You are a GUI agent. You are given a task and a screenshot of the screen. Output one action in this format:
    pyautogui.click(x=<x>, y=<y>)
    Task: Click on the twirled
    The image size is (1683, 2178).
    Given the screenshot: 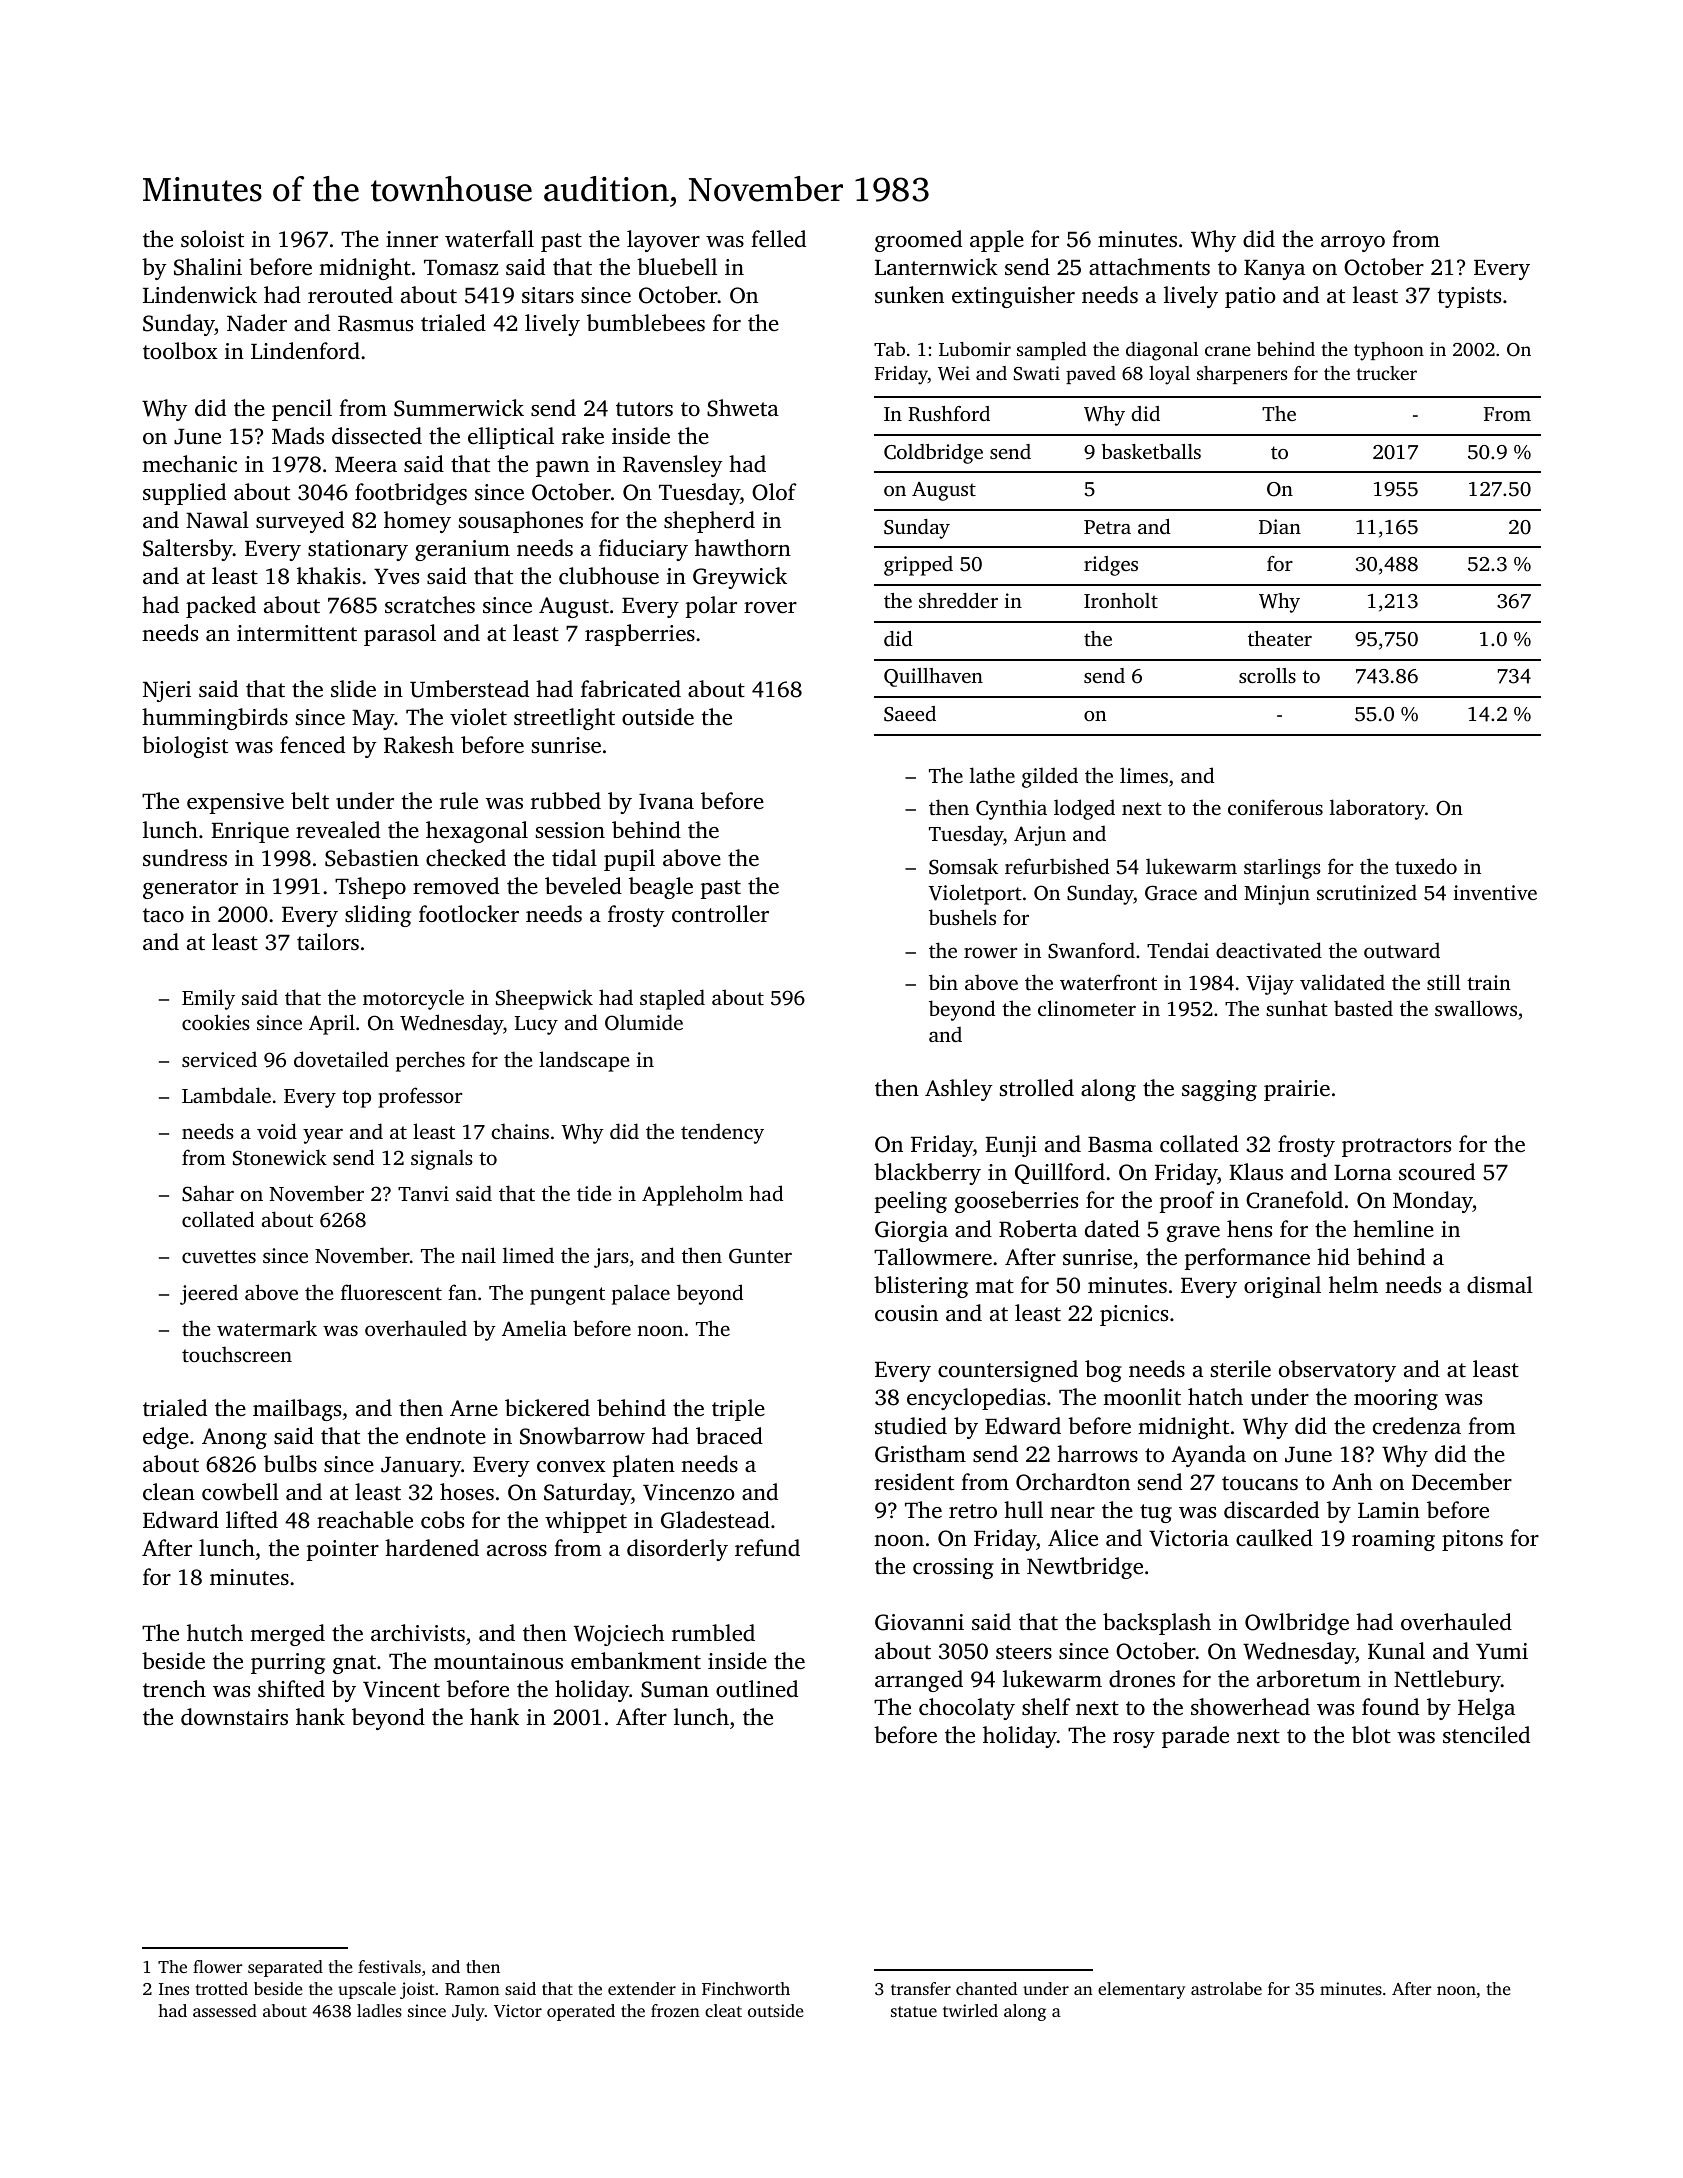 What is the action you would take?
    pyautogui.click(x=970, y=2010)
